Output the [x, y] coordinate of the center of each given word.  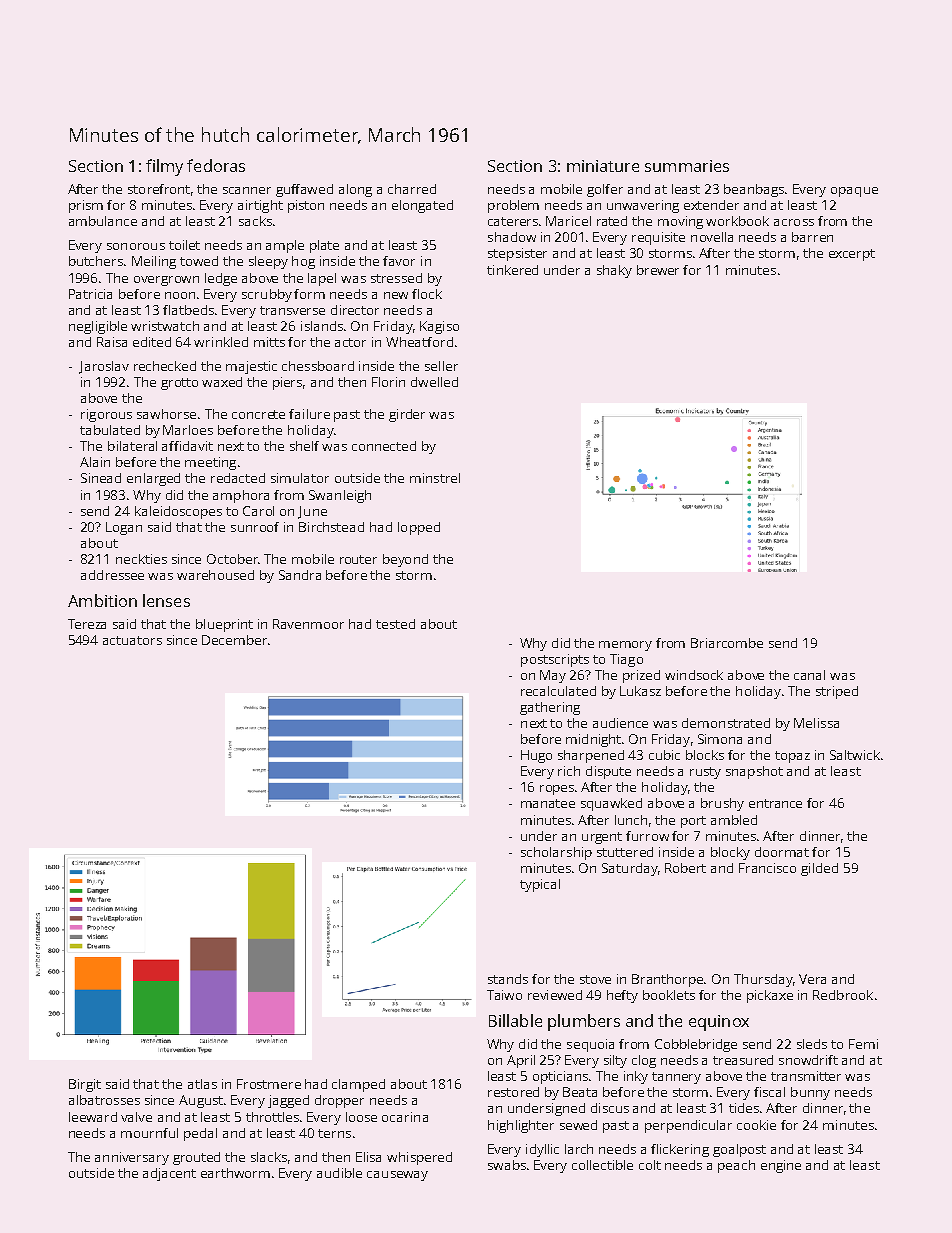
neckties [141, 559]
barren [812, 237]
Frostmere [269, 1084]
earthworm [235, 1173]
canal [809, 675]
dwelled [434, 382]
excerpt [852, 255]
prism [86, 206]
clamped [358, 1085]
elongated [422, 206]
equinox [719, 1023]
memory [625, 646]
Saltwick [855, 755]
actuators [132, 640]
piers [287, 383]
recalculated [558, 691]
